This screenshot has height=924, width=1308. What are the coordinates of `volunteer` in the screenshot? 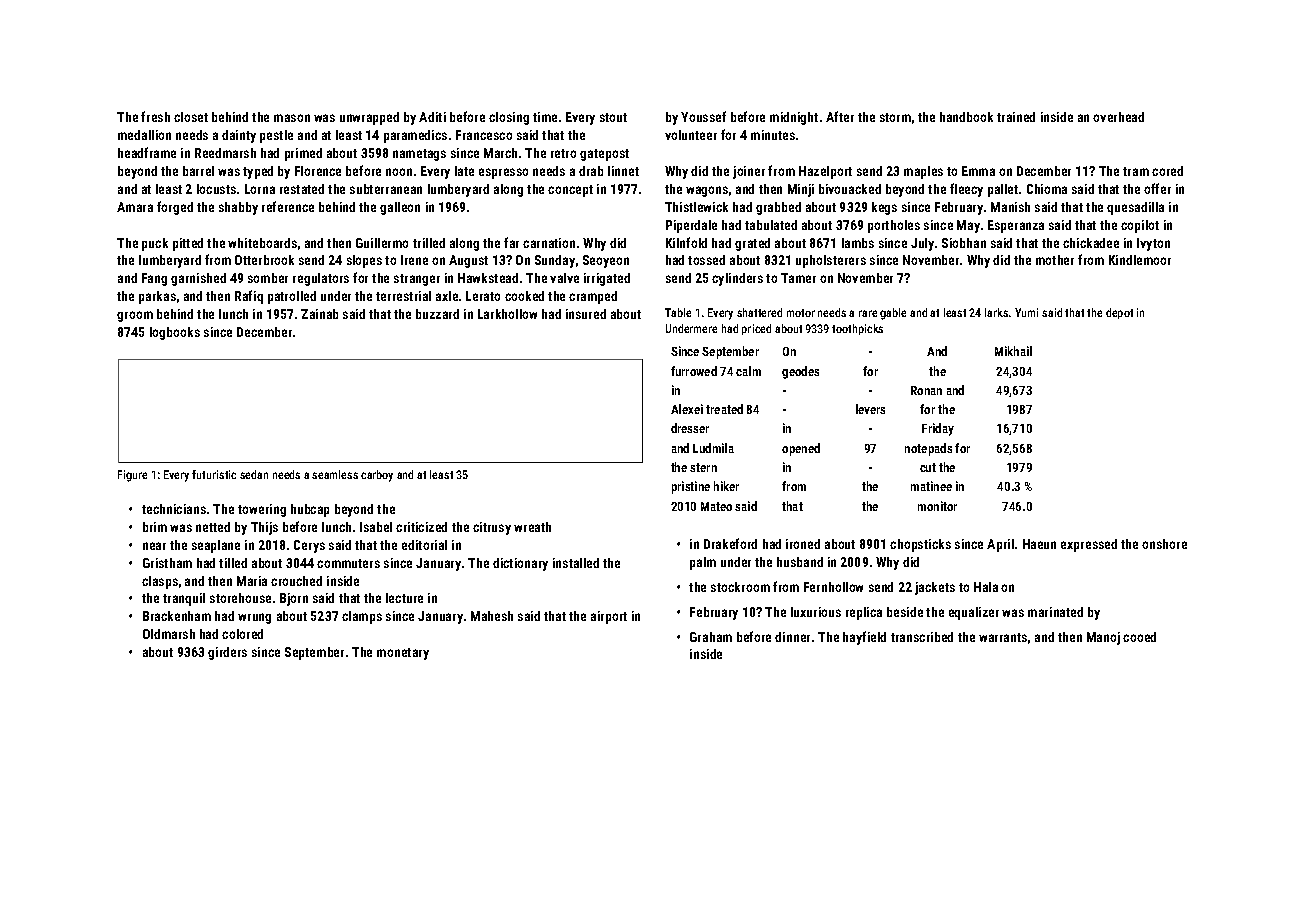 It's located at (691, 135).
